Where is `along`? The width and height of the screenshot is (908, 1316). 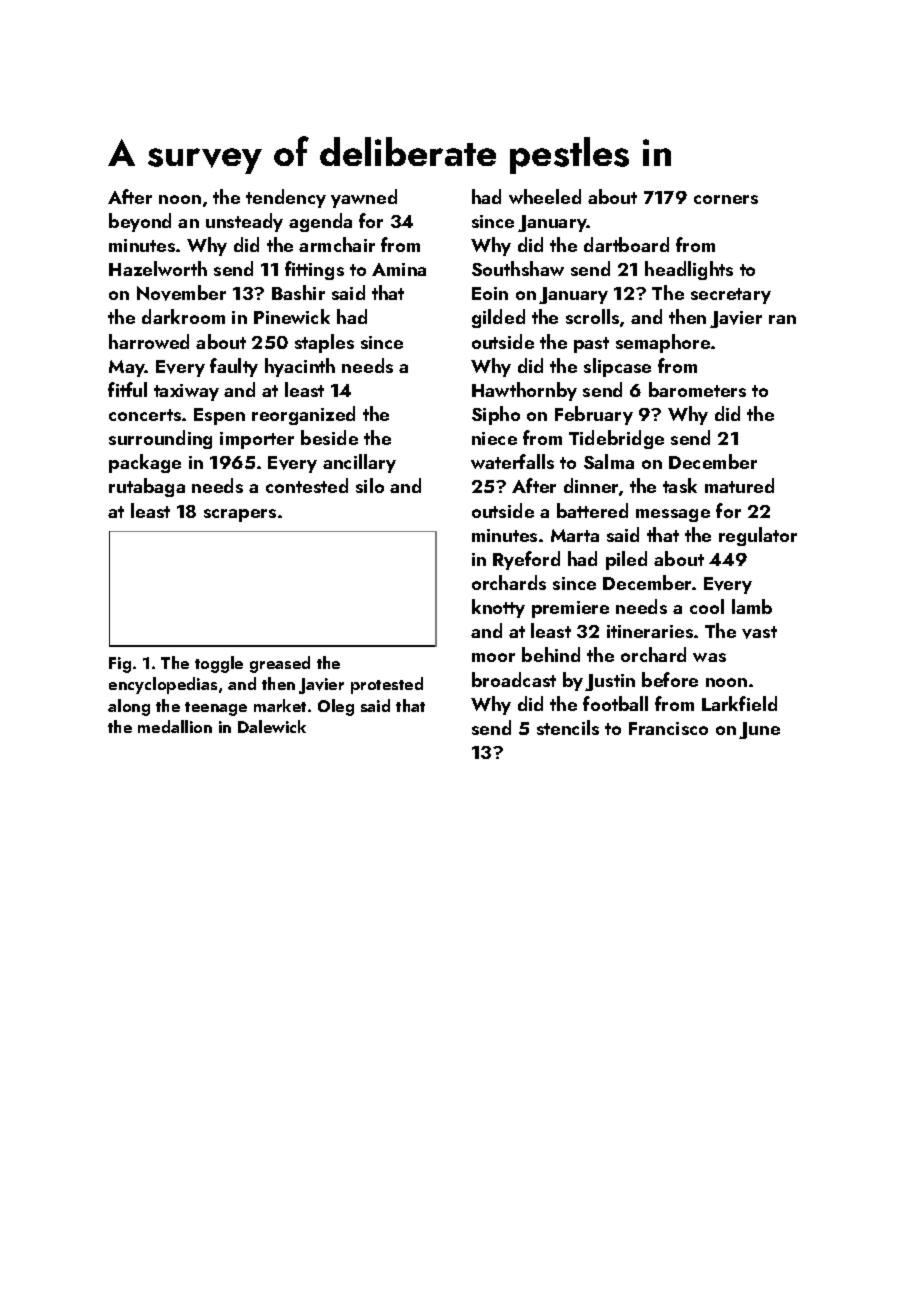 along is located at coordinates (129, 707).
